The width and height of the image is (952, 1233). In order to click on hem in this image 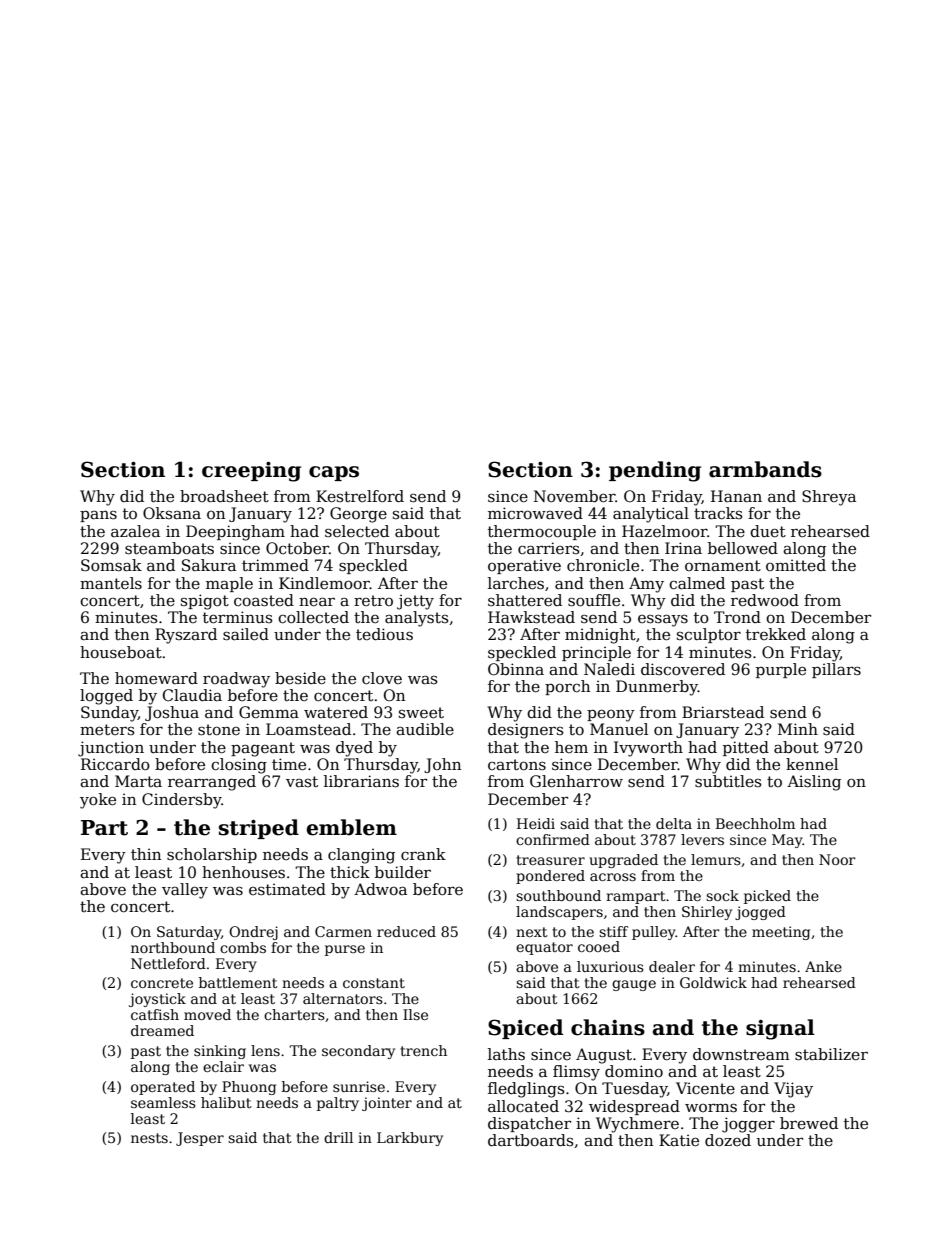, I will do `click(571, 747)`.
